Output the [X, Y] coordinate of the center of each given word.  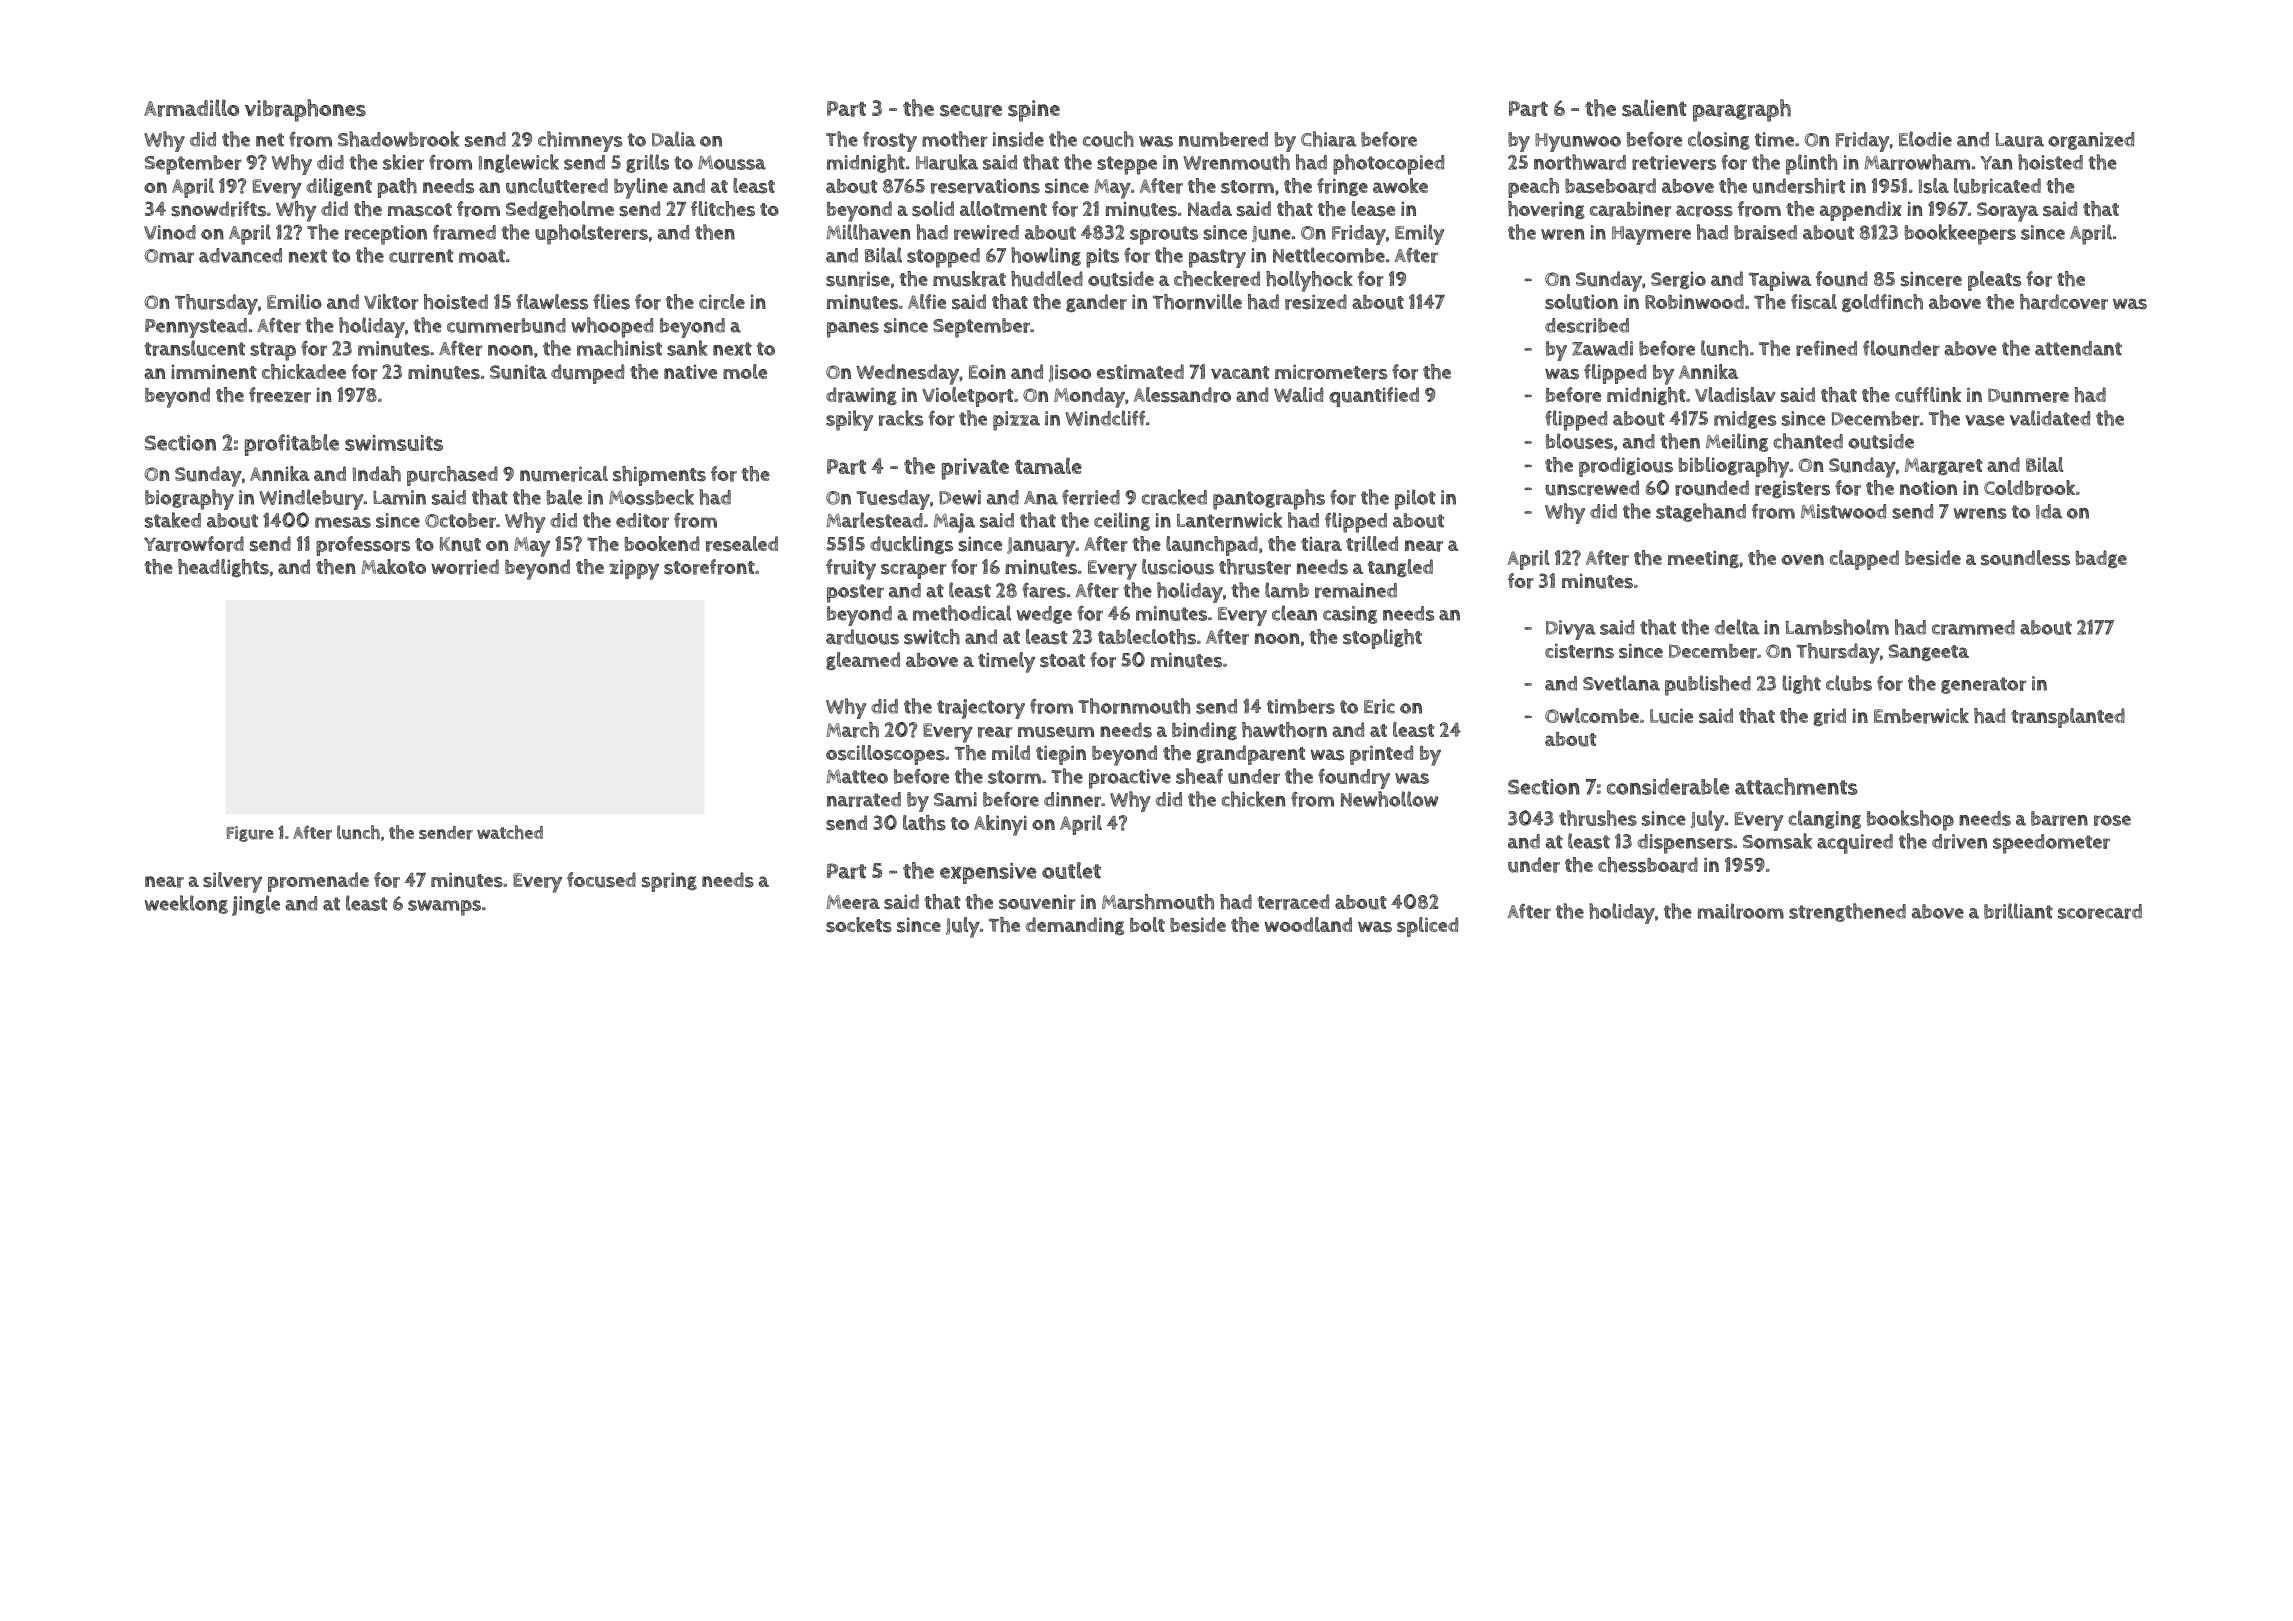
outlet [1071, 870]
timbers [1301, 706]
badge [2101, 559]
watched [510, 832]
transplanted [2068, 718]
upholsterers [591, 234]
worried [465, 567]
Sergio [1678, 280]
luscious [1178, 567]
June [1271, 234]
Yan [1996, 163]
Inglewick [519, 163]
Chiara [1328, 139]
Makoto [393, 566]
